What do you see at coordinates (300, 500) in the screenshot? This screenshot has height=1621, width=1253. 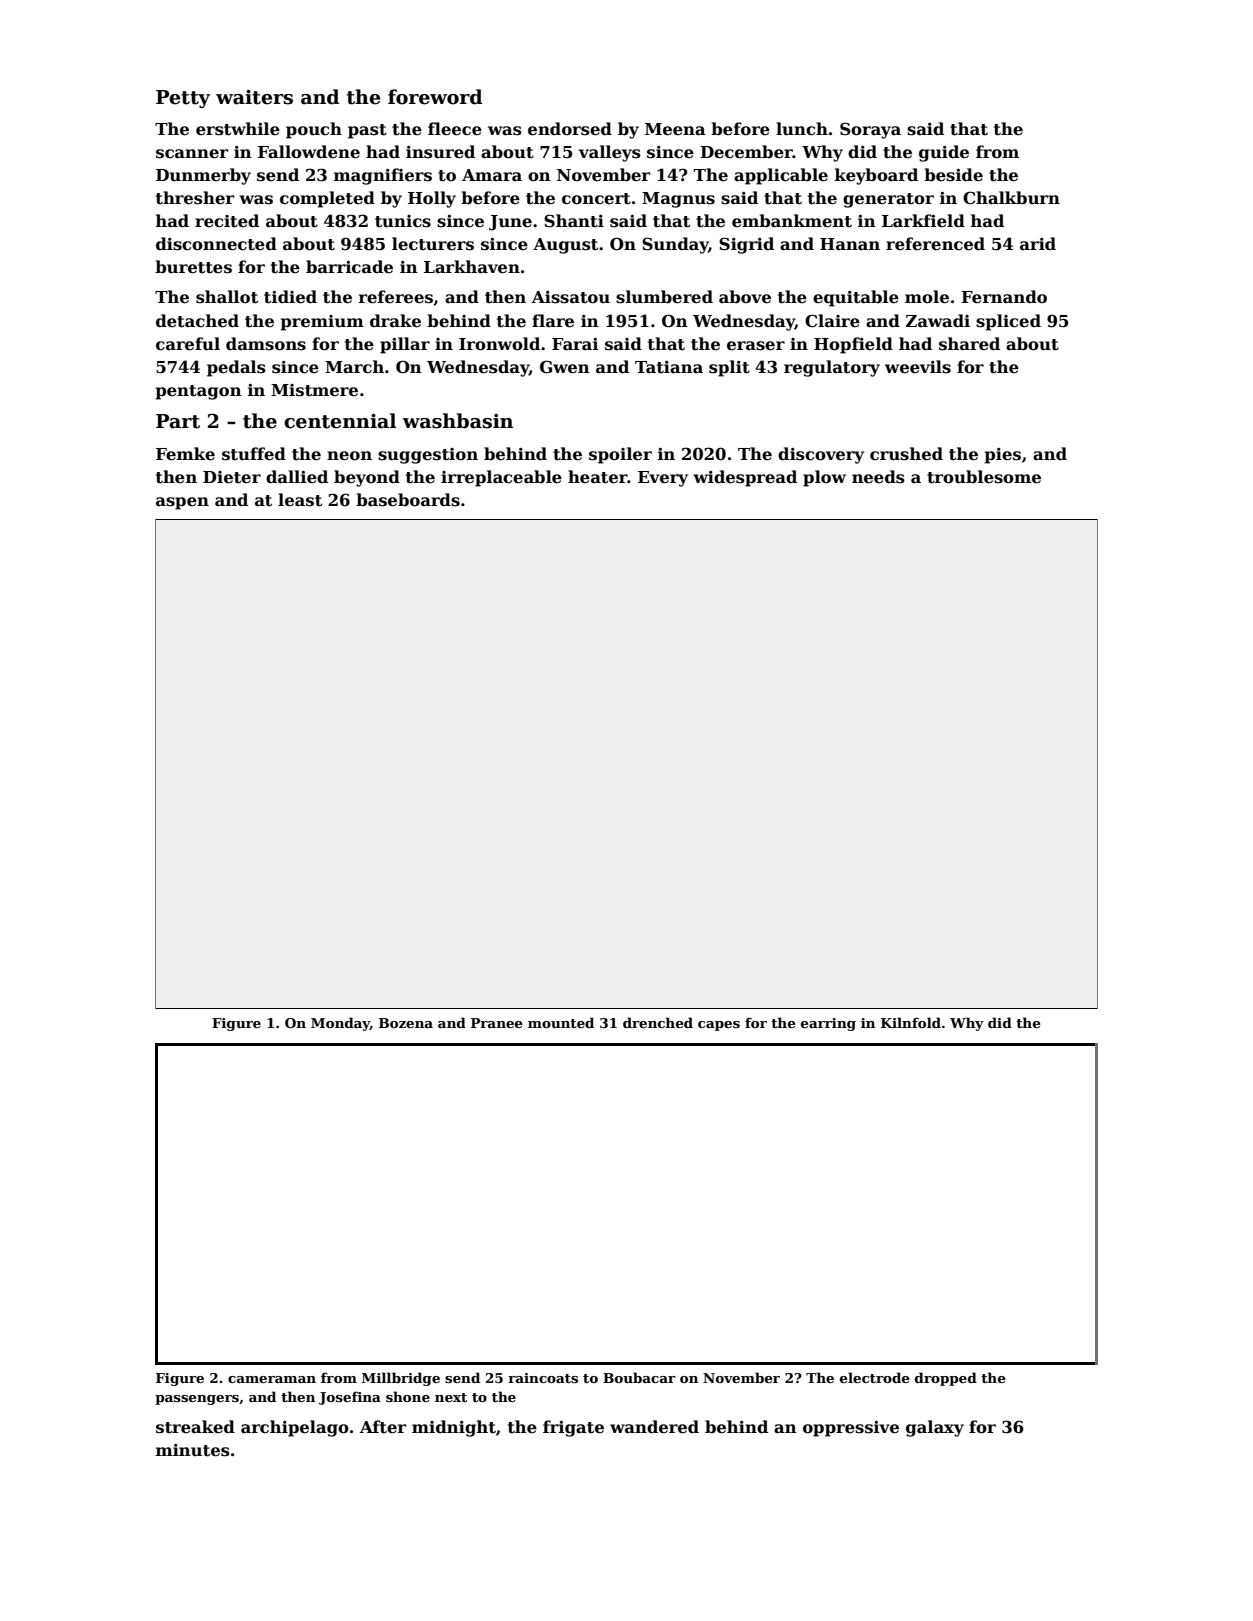 I see `least` at bounding box center [300, 500].
